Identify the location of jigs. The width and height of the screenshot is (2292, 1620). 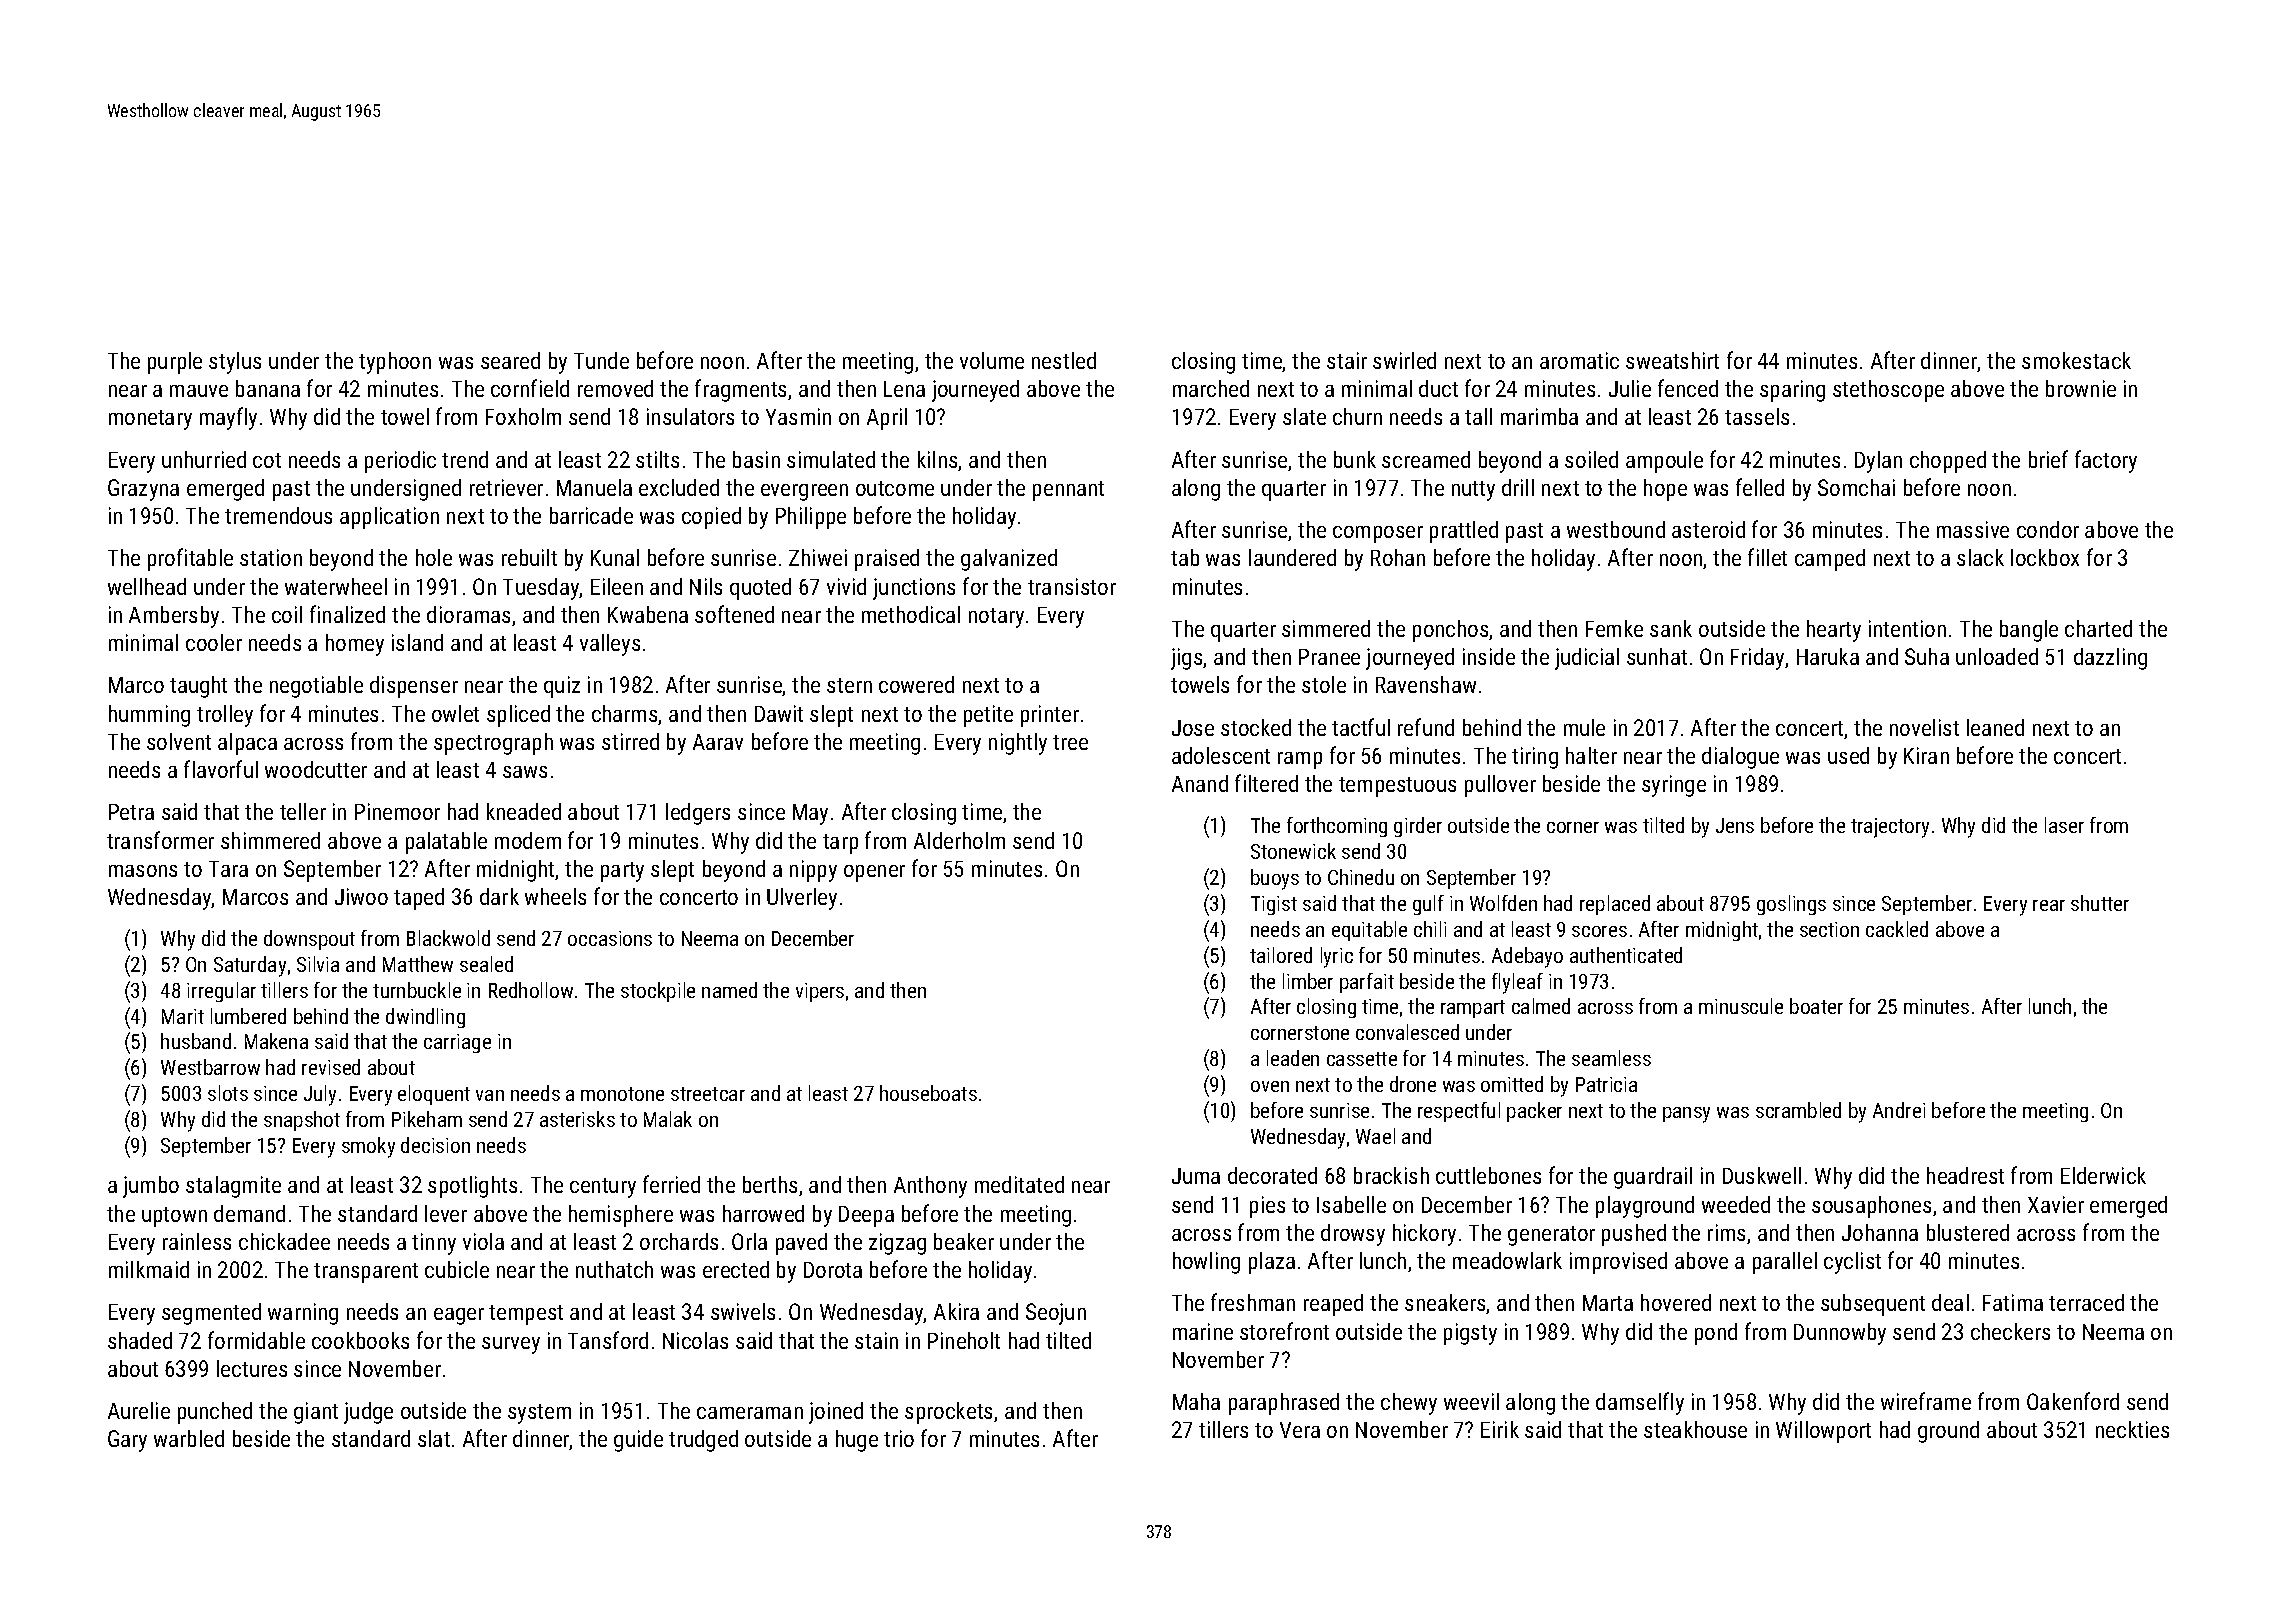
(1186, 659).
